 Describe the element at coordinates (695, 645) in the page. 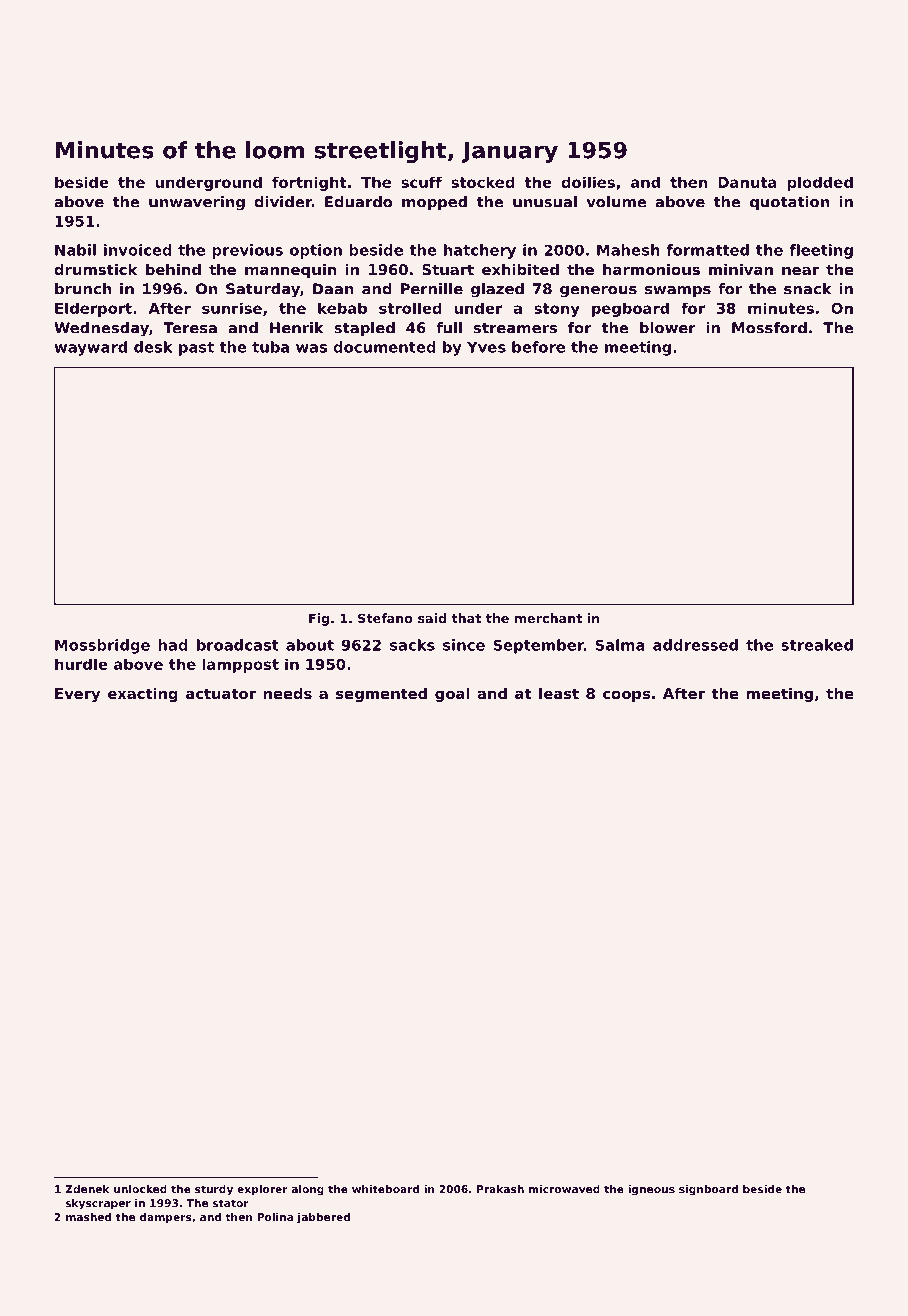

I see `addressed` at that location.
